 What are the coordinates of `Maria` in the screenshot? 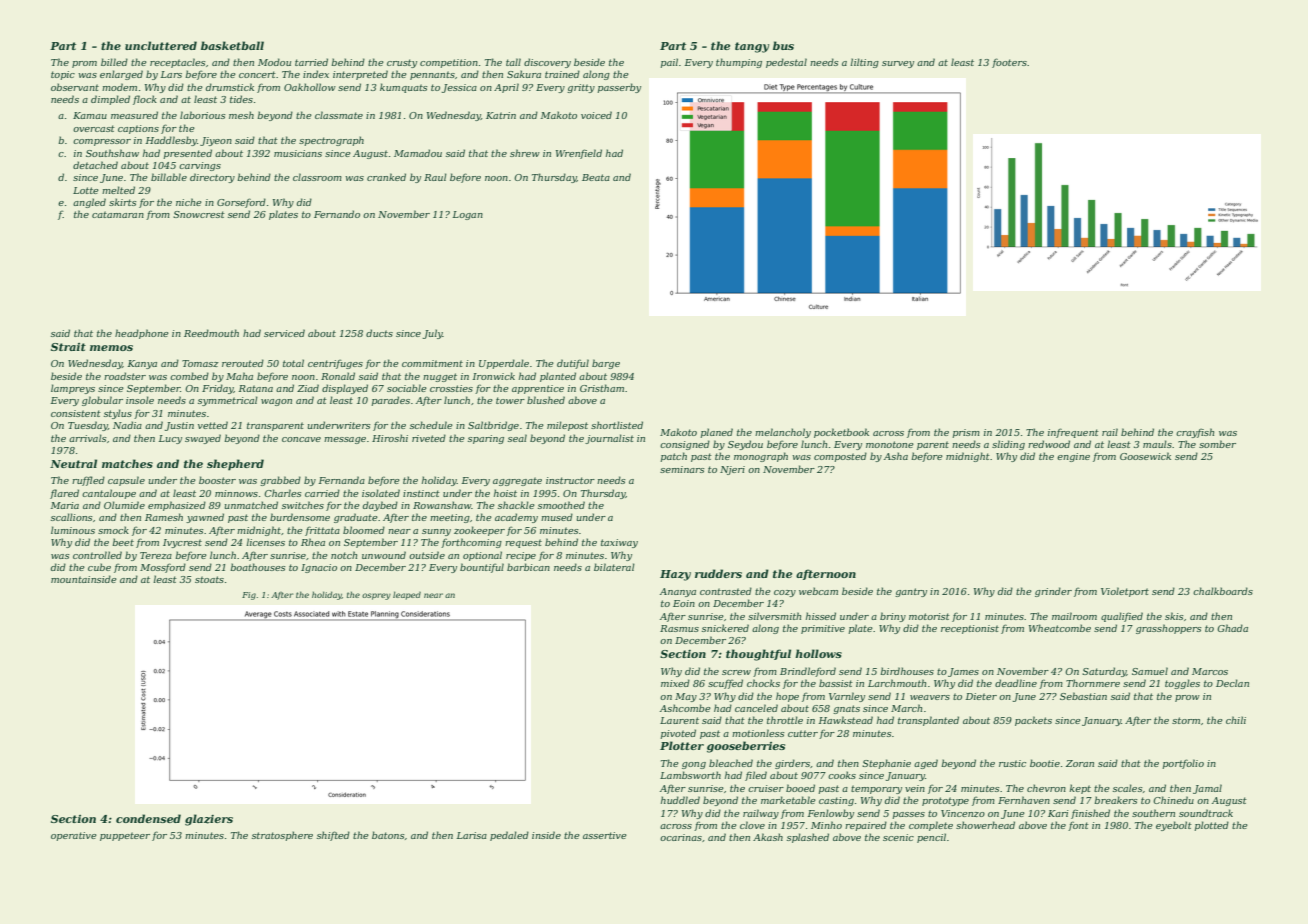 It's located at (64, 505).
